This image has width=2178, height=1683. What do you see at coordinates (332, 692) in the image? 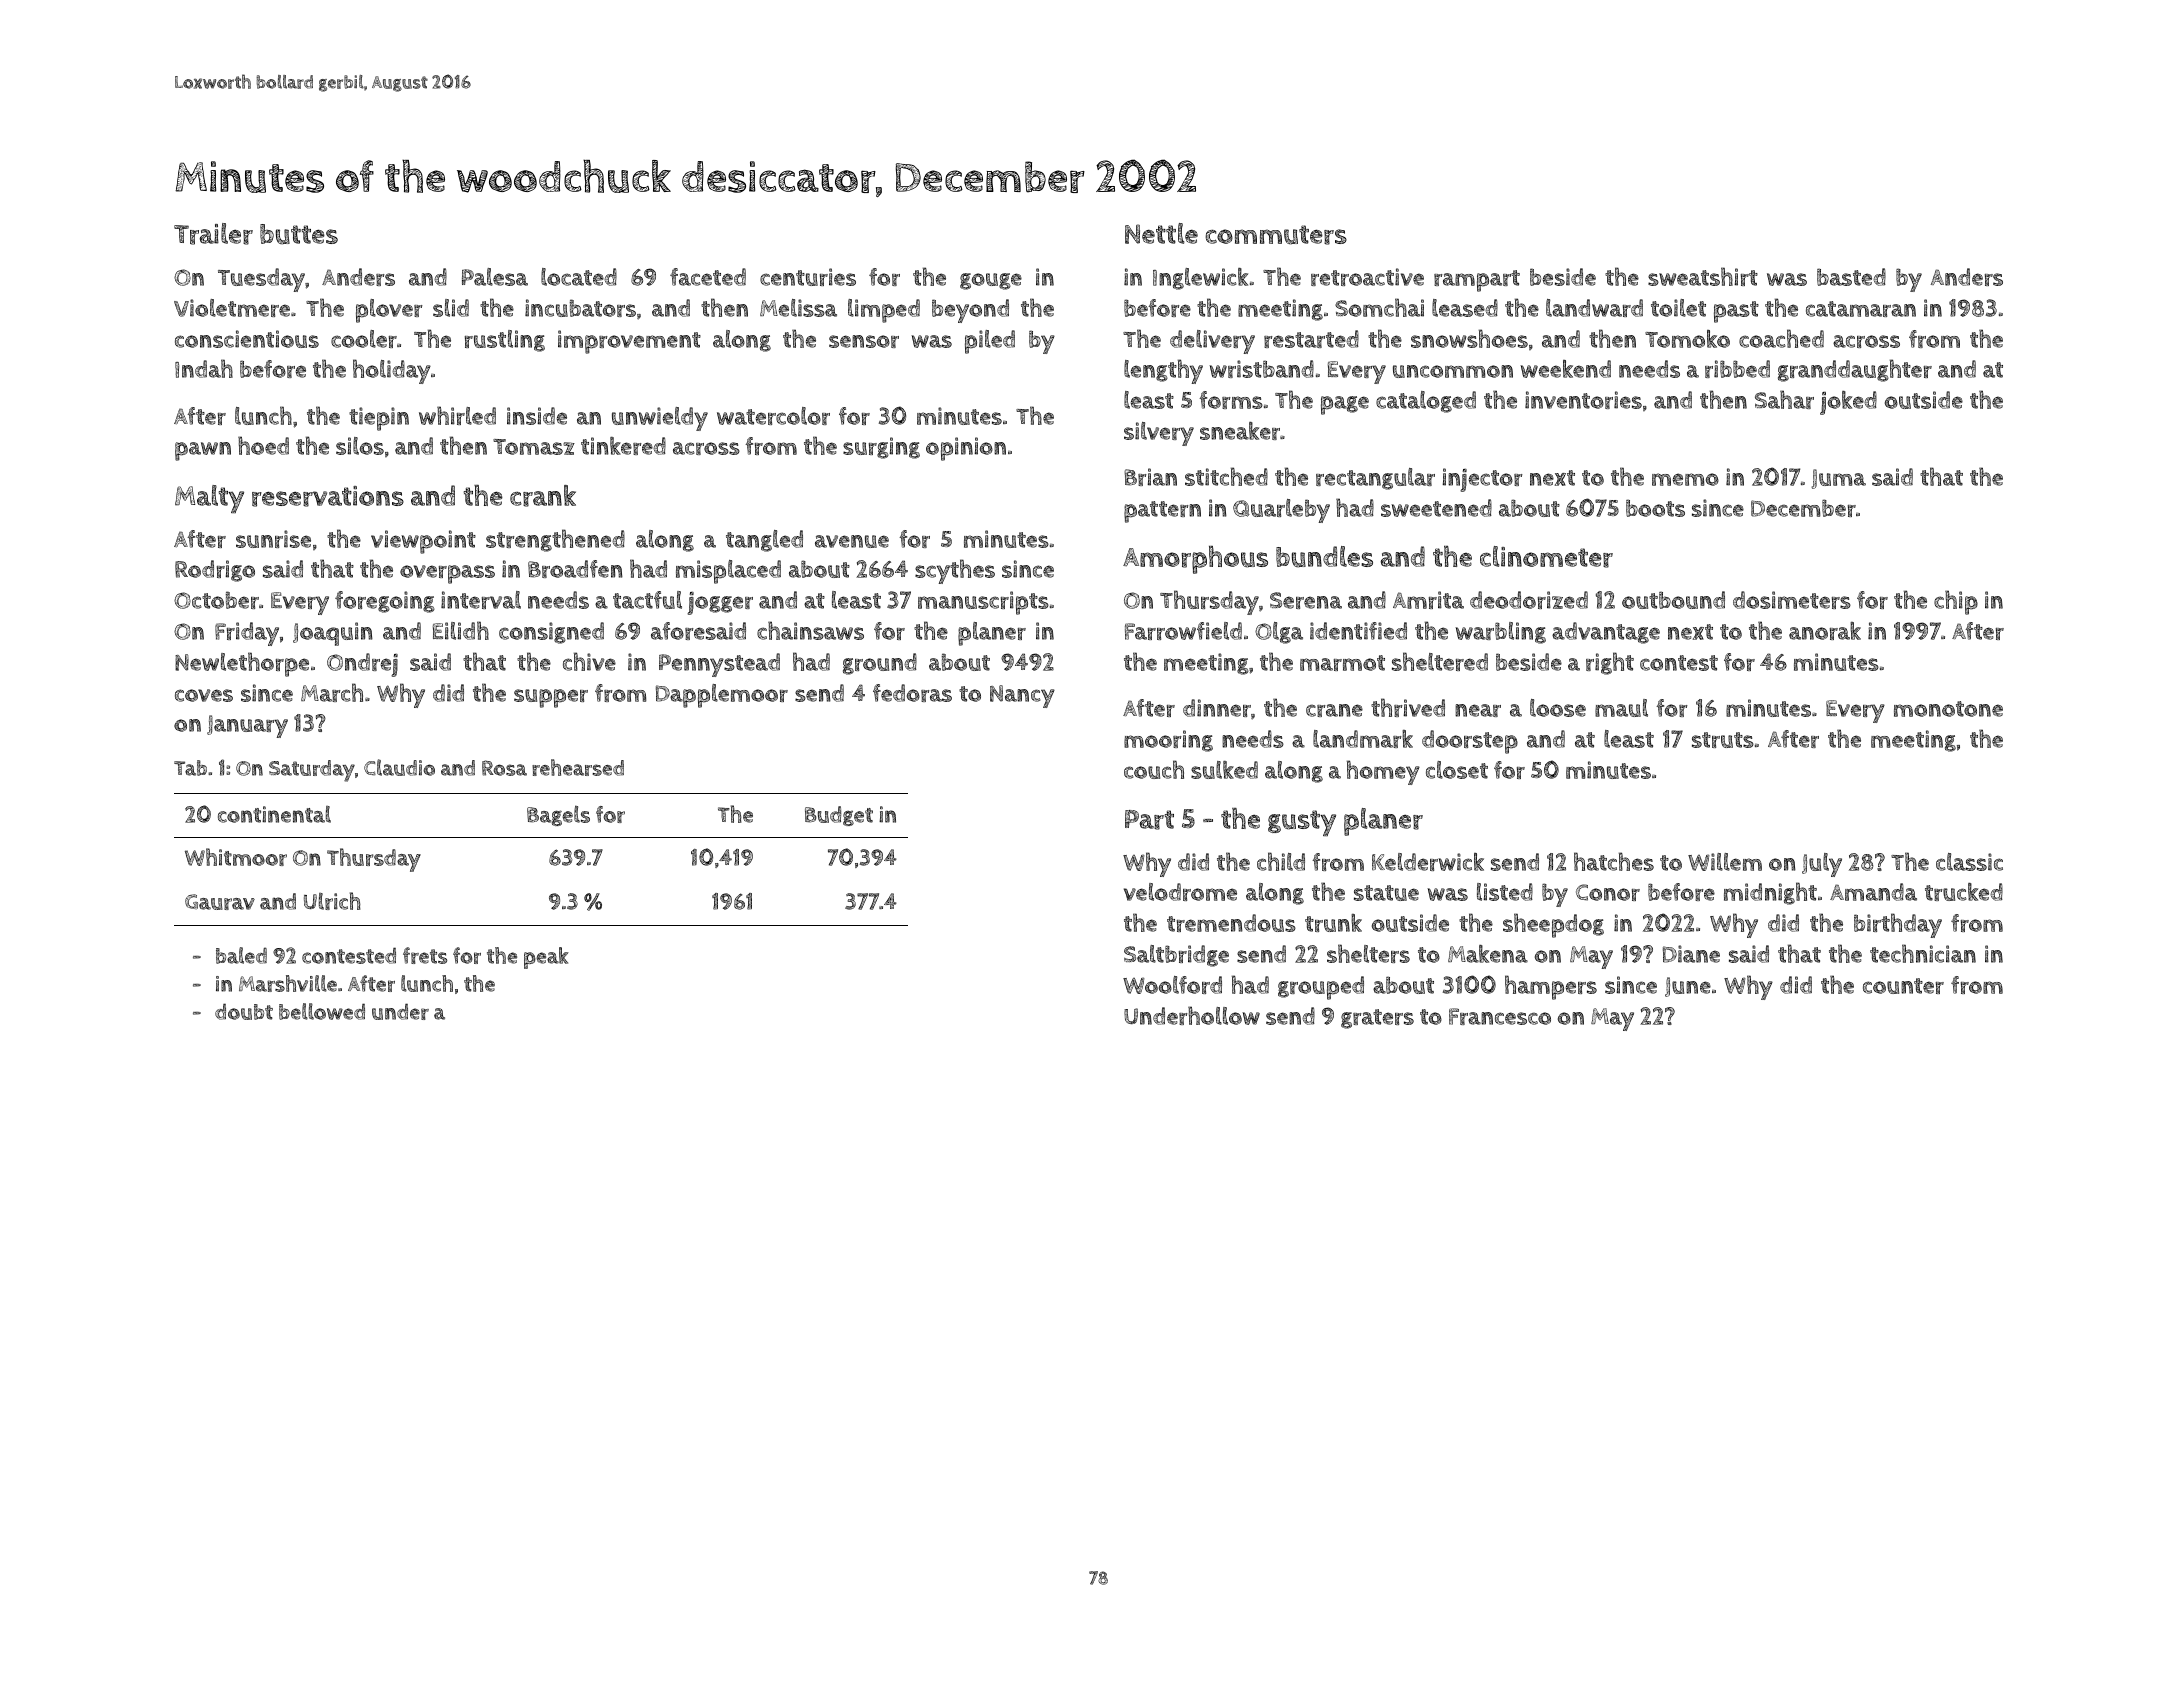
I see `March` at bounding box center [332, 692].
